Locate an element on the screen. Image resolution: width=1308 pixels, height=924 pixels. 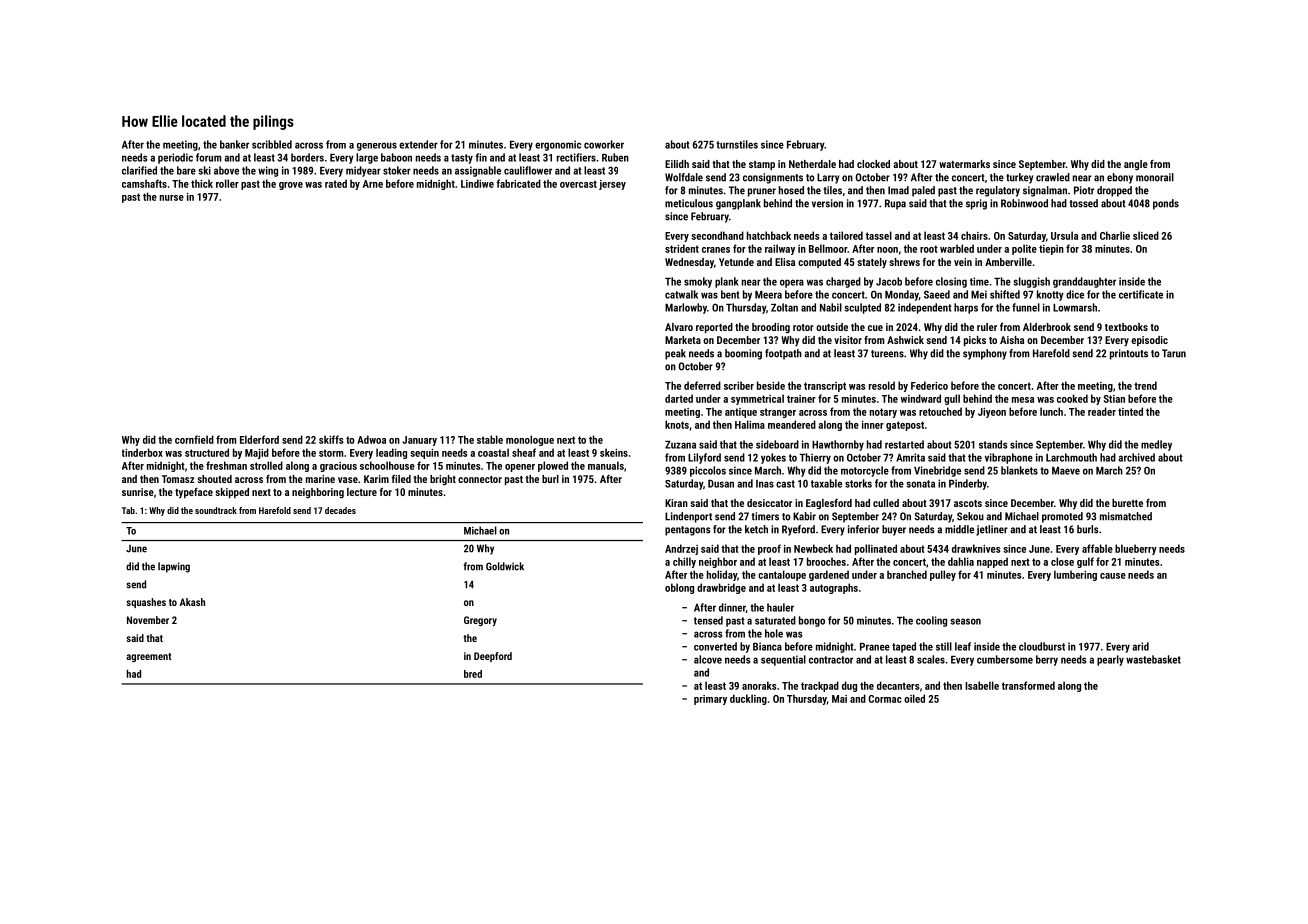
nurse is located at coordinates (172, 198).
